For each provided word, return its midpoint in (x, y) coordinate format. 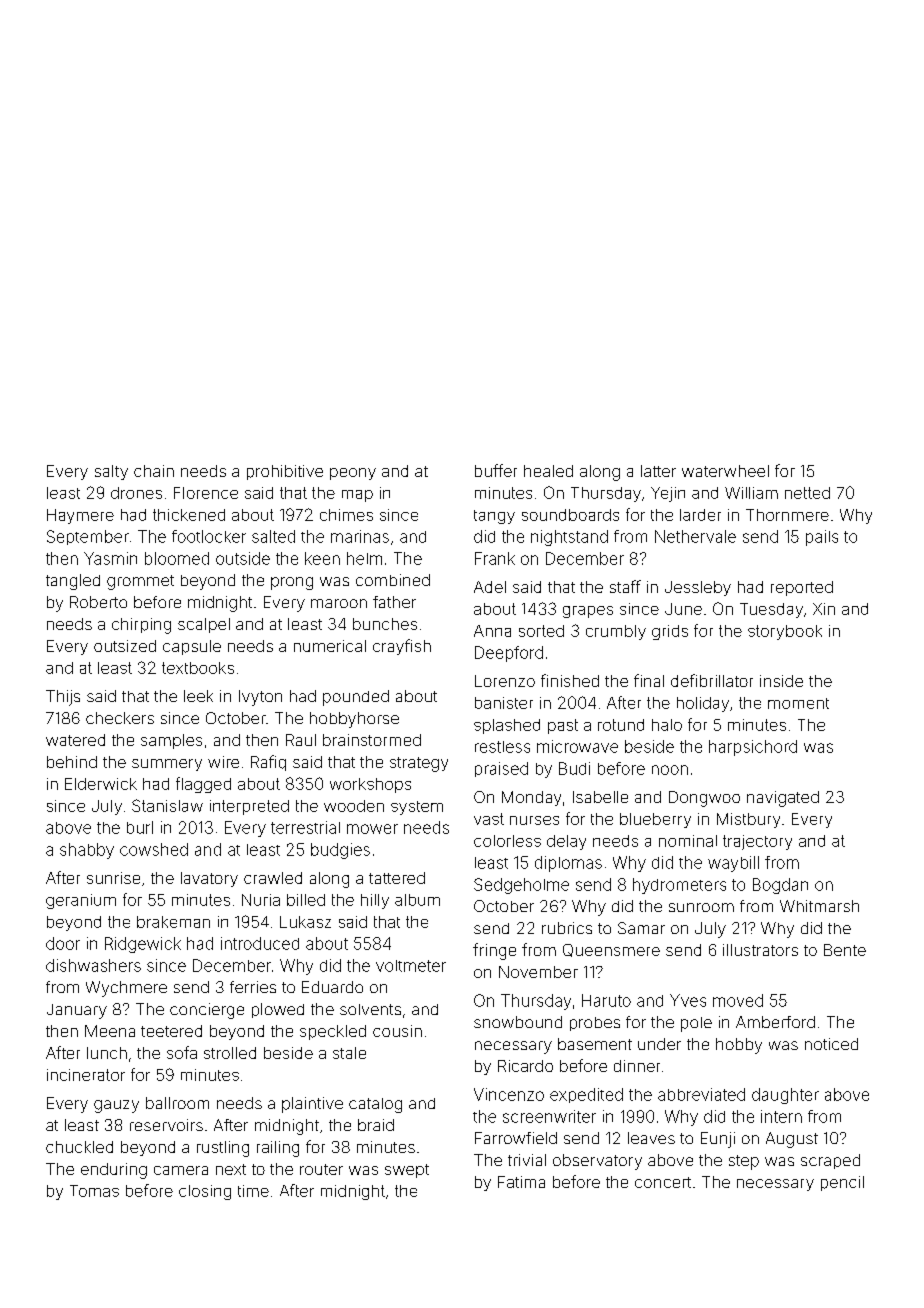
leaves (651, 1138)
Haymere (80, 516)
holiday (703, 704)
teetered (171, 1031)
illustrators (760, 950)
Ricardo (525, 1066)
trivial (527, 1160)
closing (205, 1192)
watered (75, 740)
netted (807, 493)
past (563, 726)
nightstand (569, 538)
